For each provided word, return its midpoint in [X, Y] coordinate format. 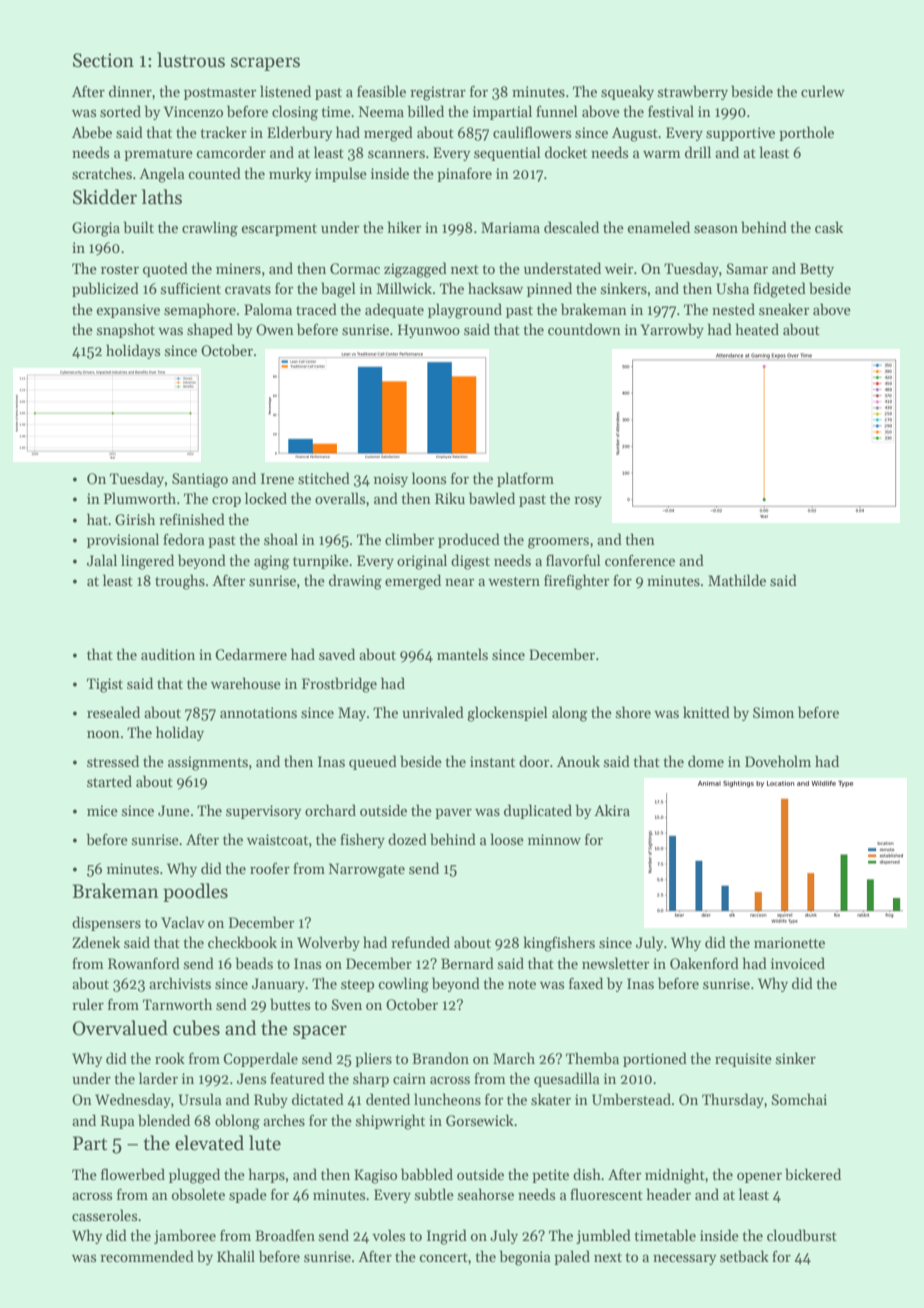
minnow [554, 839]
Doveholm [778, 761]
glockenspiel [507, 714]
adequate [394, 310]
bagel [338, 290]
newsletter [615, 963]
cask [829, 227]
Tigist [105, 685]
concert [443, 1257]
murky [290, 174]
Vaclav [183, 922]
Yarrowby [672, 330]
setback [744, 1256]
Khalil [236, 1256]
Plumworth [140, 498]
